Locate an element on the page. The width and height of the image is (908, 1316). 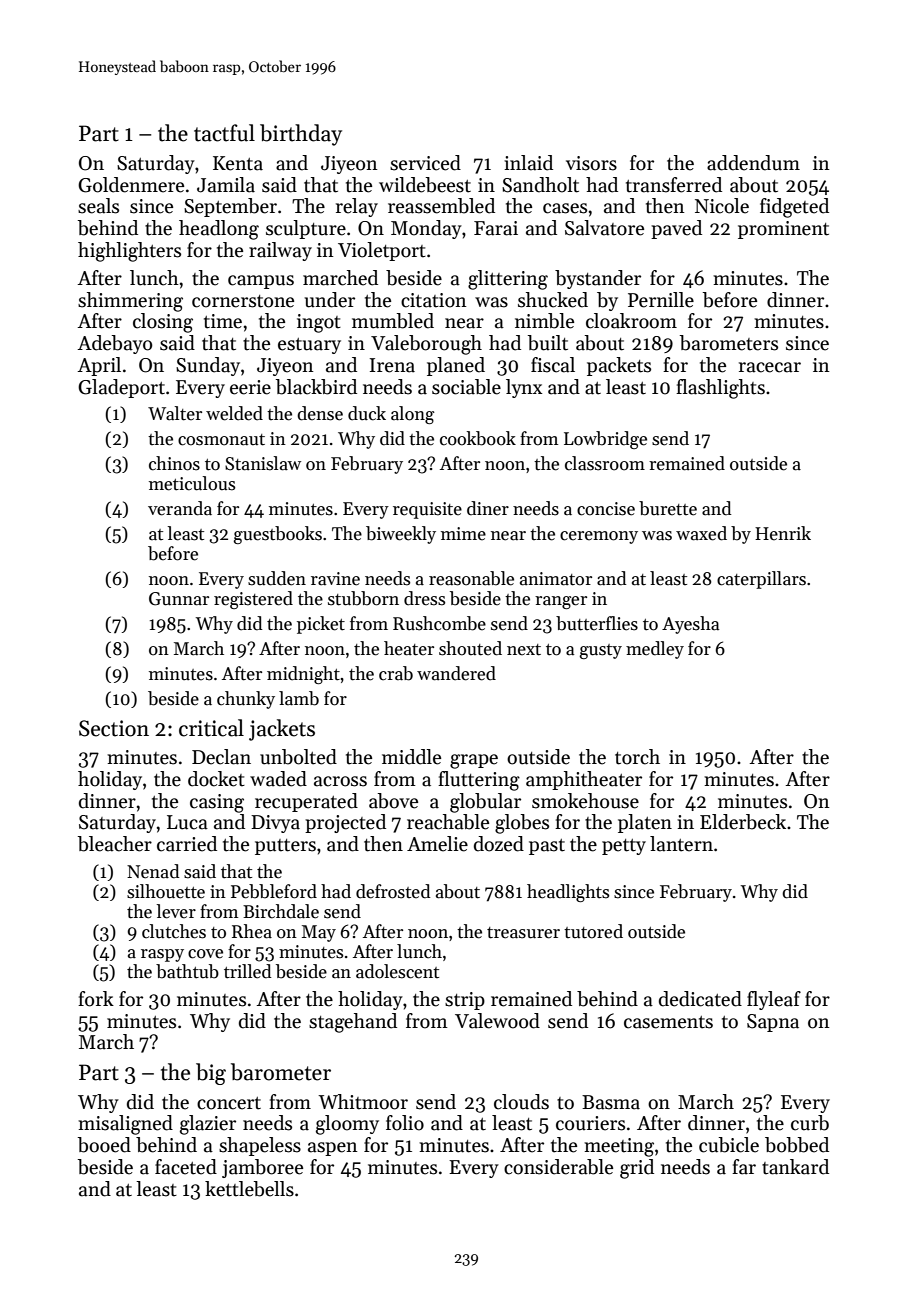
tactful is located at coordinates (224, 133).
